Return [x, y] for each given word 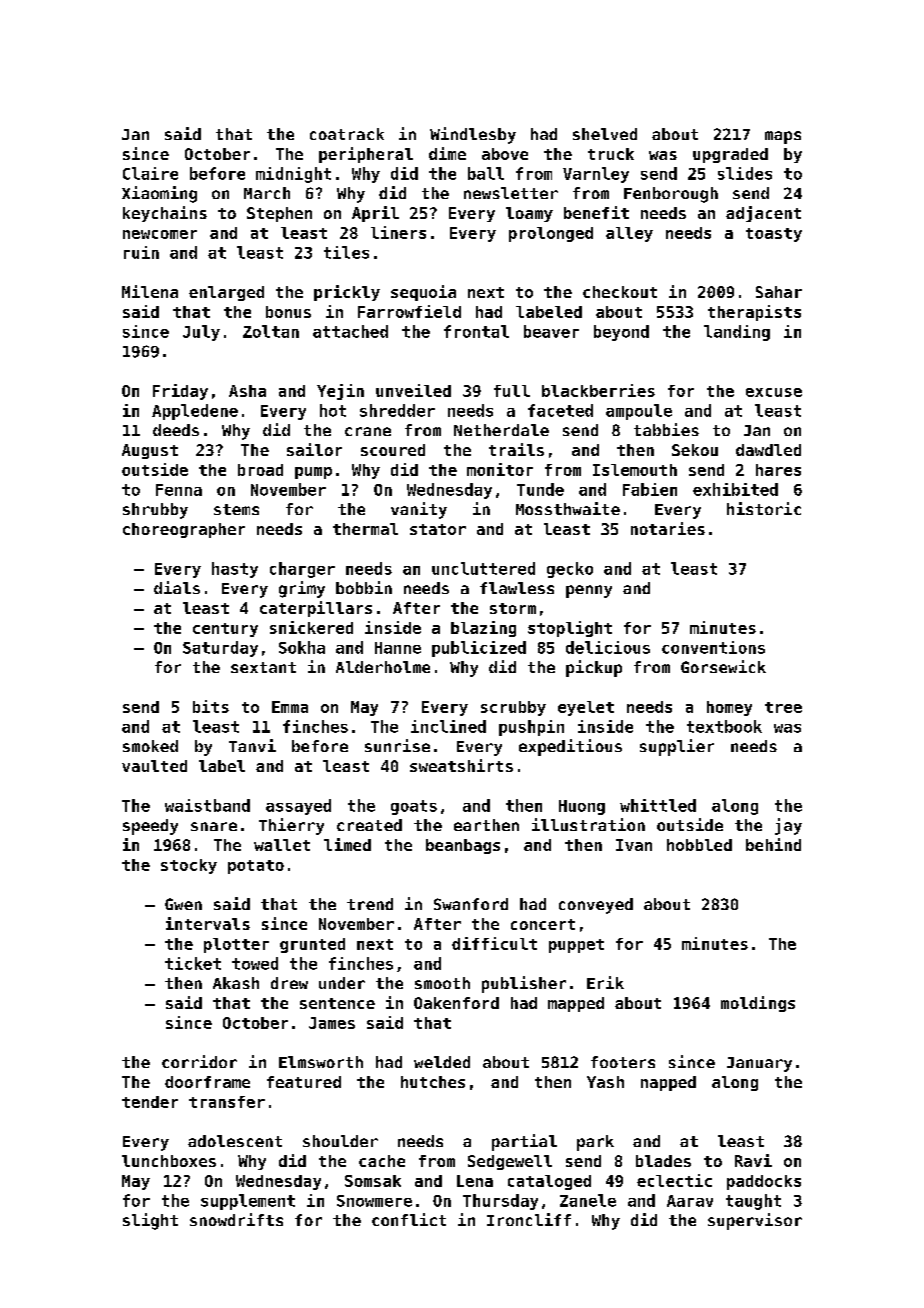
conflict [409, 1219]
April [375, 214]
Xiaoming [159, 194]
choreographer [184, 530]
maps [783, 137]
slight [150, 1221]
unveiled [413, 390]
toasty [774, 235]
